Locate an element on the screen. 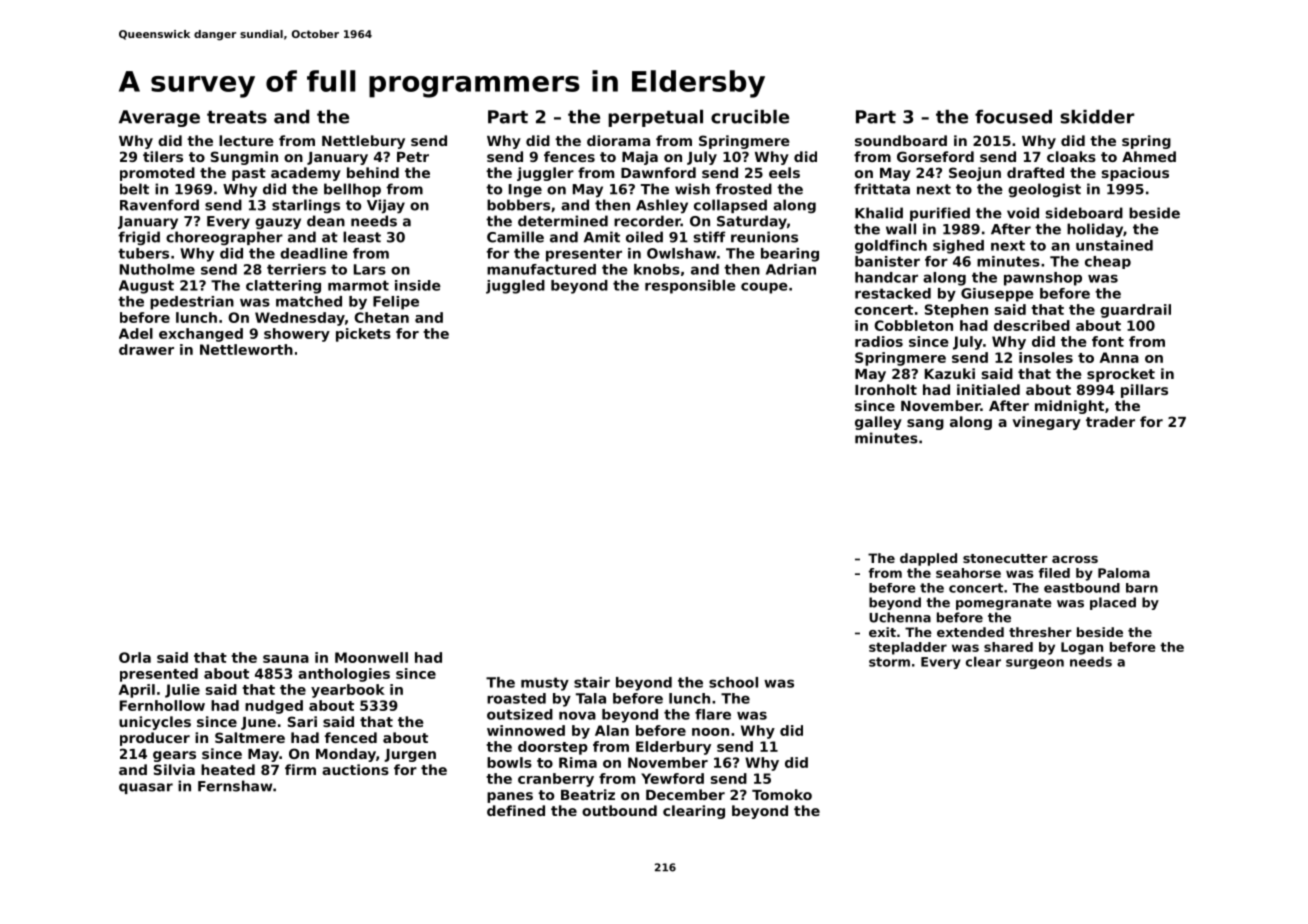  academy is located at coordinates (306, 174).
